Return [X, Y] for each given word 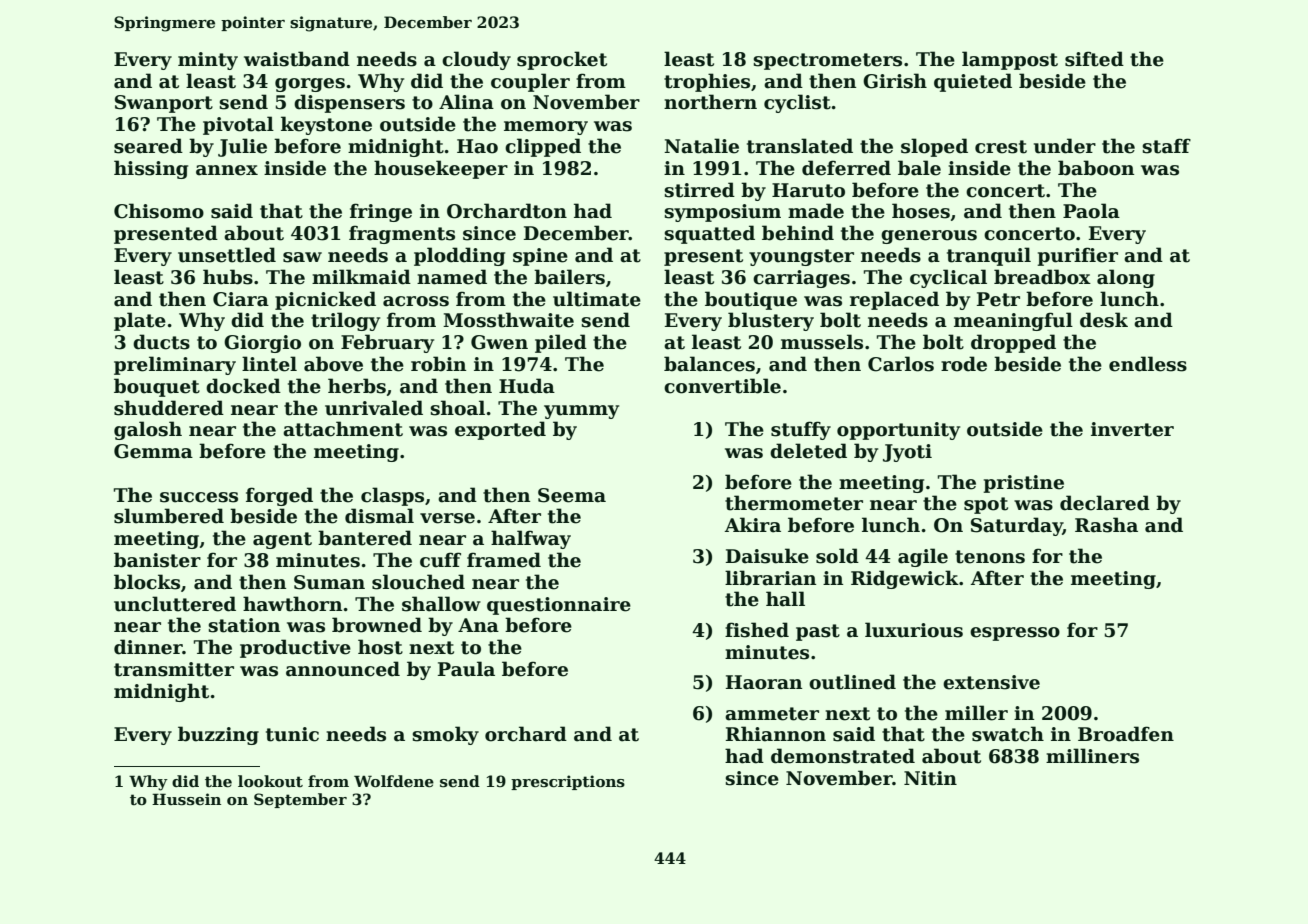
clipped [543, 147]
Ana [478, 625]
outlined [852, 682]
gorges [310, 85]
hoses [921, 211]
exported [500, 430]
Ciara [241, 299]
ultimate [597, 299]
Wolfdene [394, 781]
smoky [445, 735]
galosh [148, 430]
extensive [991, 682]
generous [929, 237]
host [380, 647]
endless [1148, 364]
